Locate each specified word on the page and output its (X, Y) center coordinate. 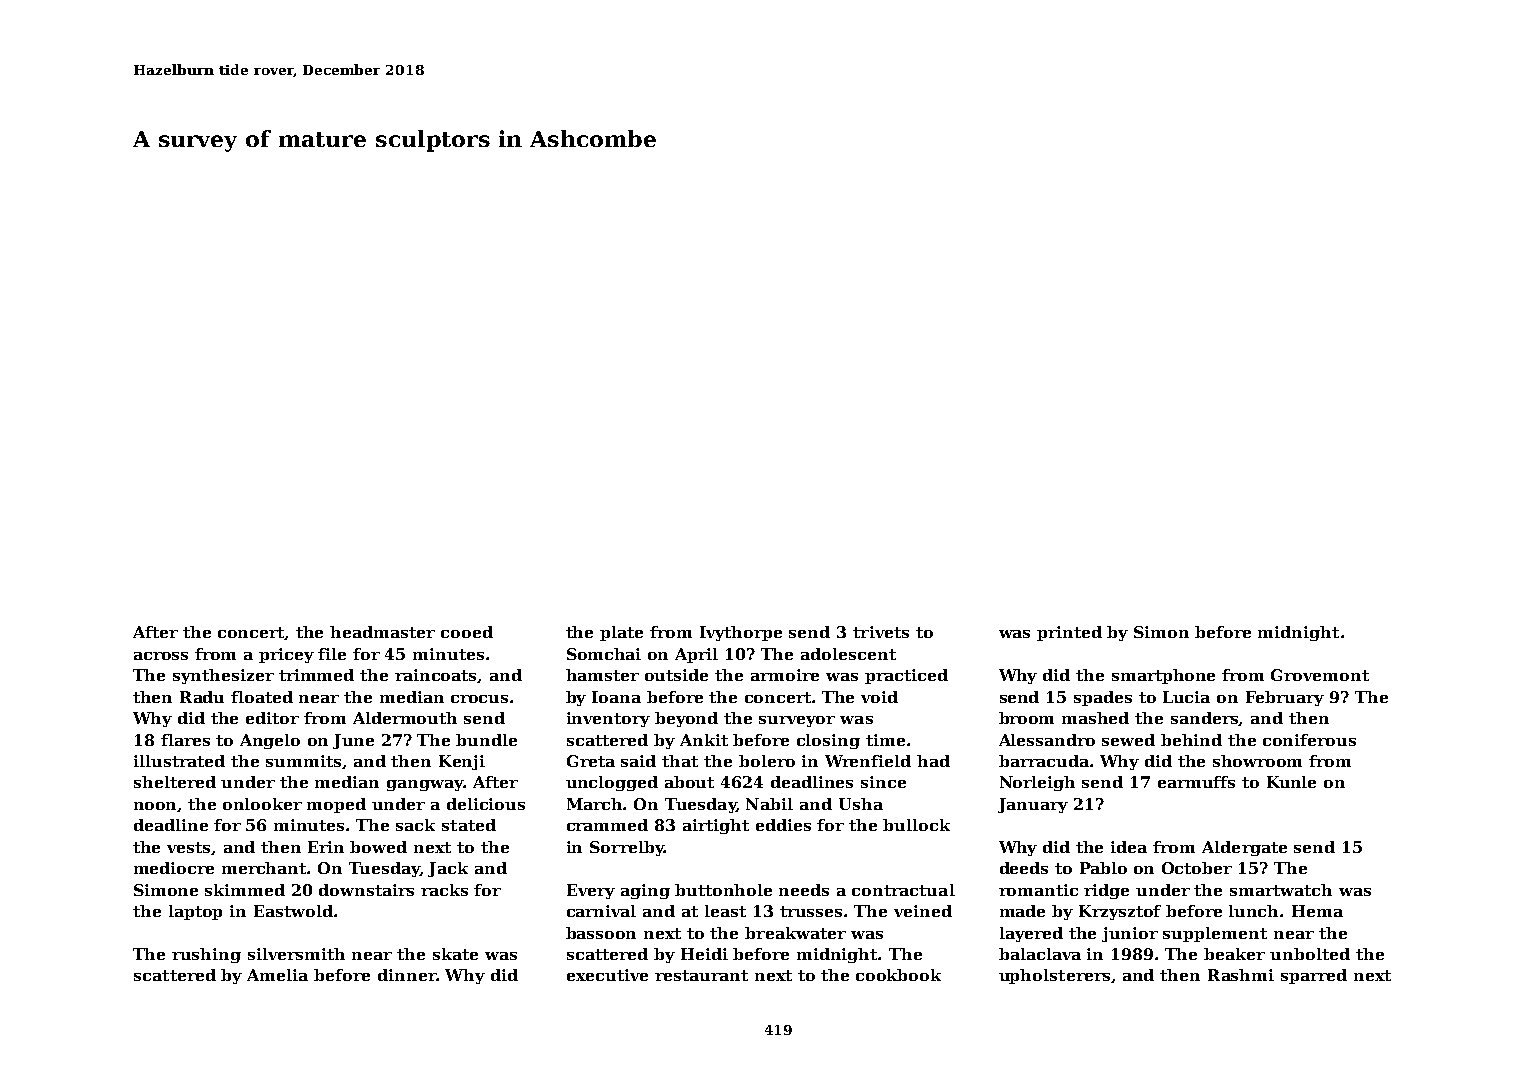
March (595, 804)
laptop (195, 912)
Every (591, 891)
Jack (448, 869)
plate (621, 633)
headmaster (382, 632)
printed (1069, 633)
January (1033, 805)
